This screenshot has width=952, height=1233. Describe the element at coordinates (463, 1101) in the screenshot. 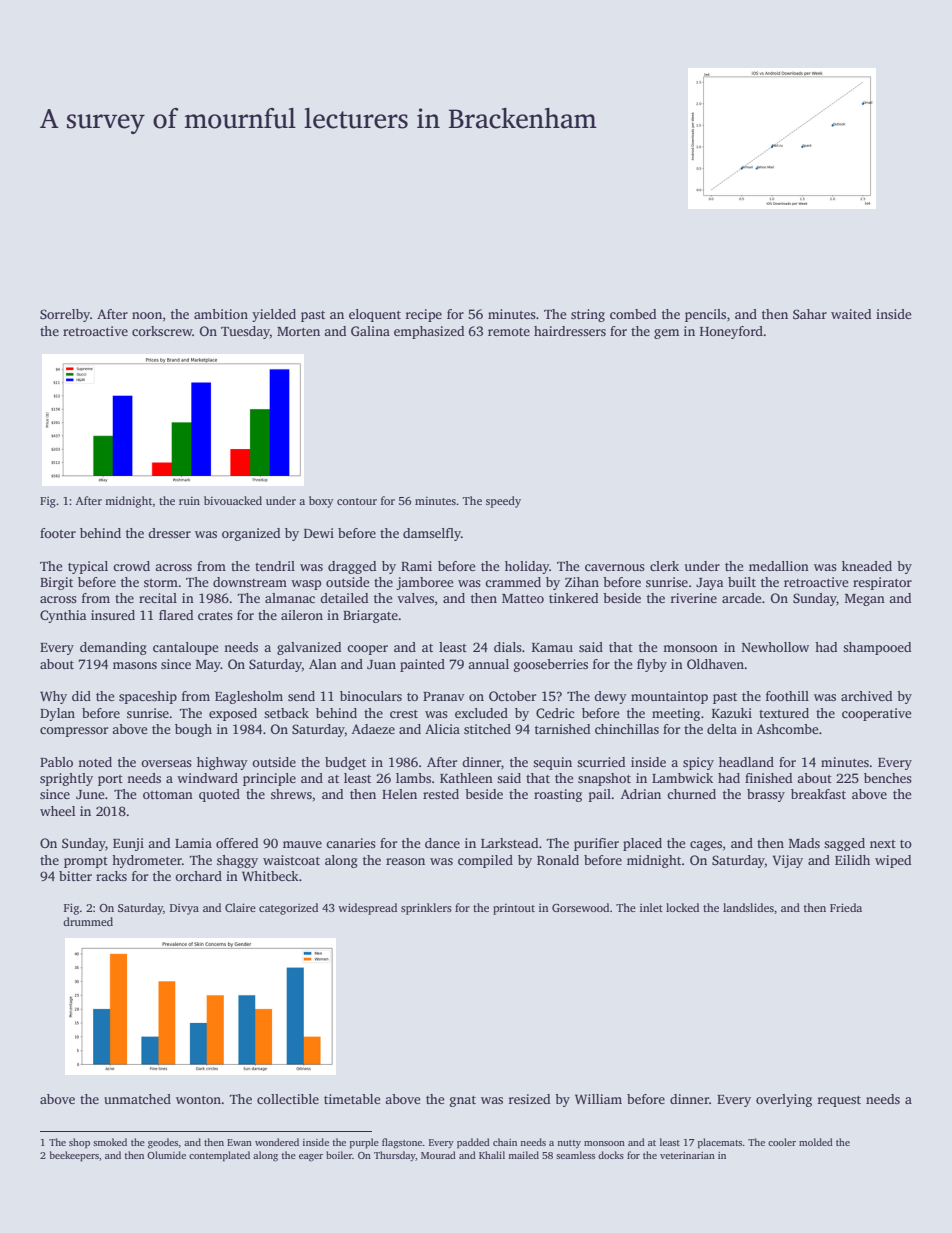

I see `gnat` at that location.
